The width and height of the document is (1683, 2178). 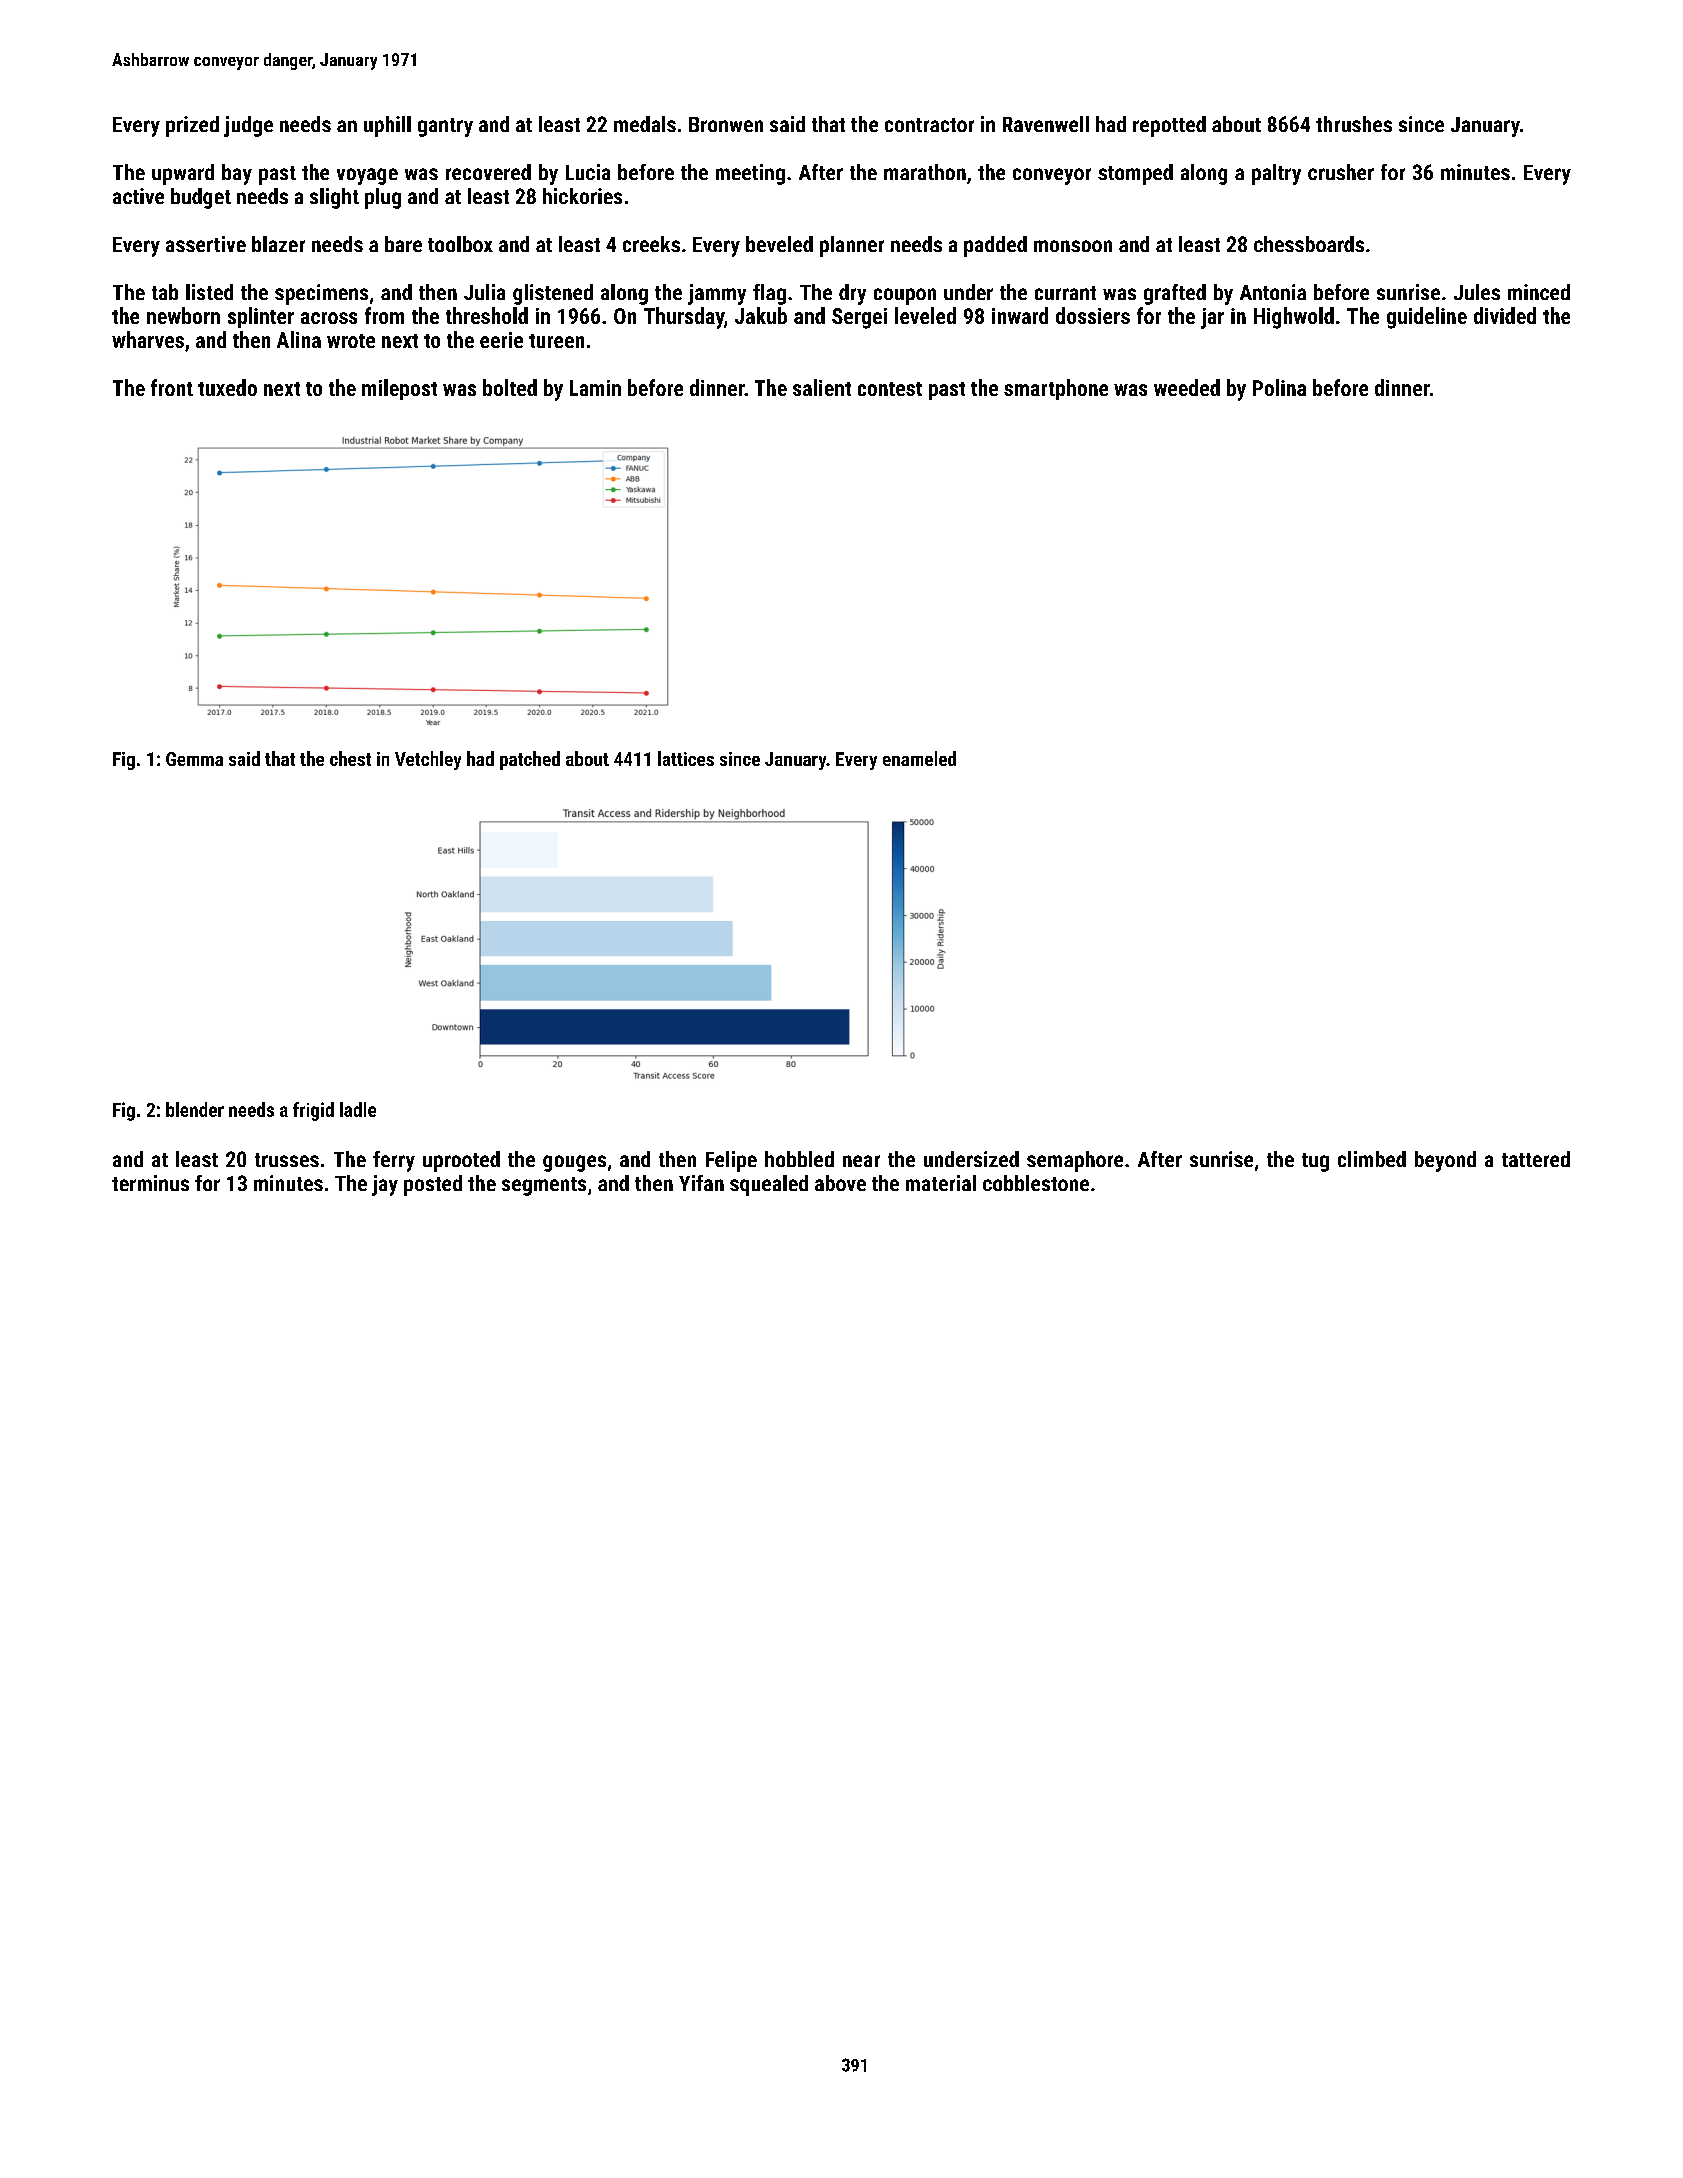 What do you see at coordinates (387, 126) in the document?
I see `uphill` at bounding box center [387, 126].
